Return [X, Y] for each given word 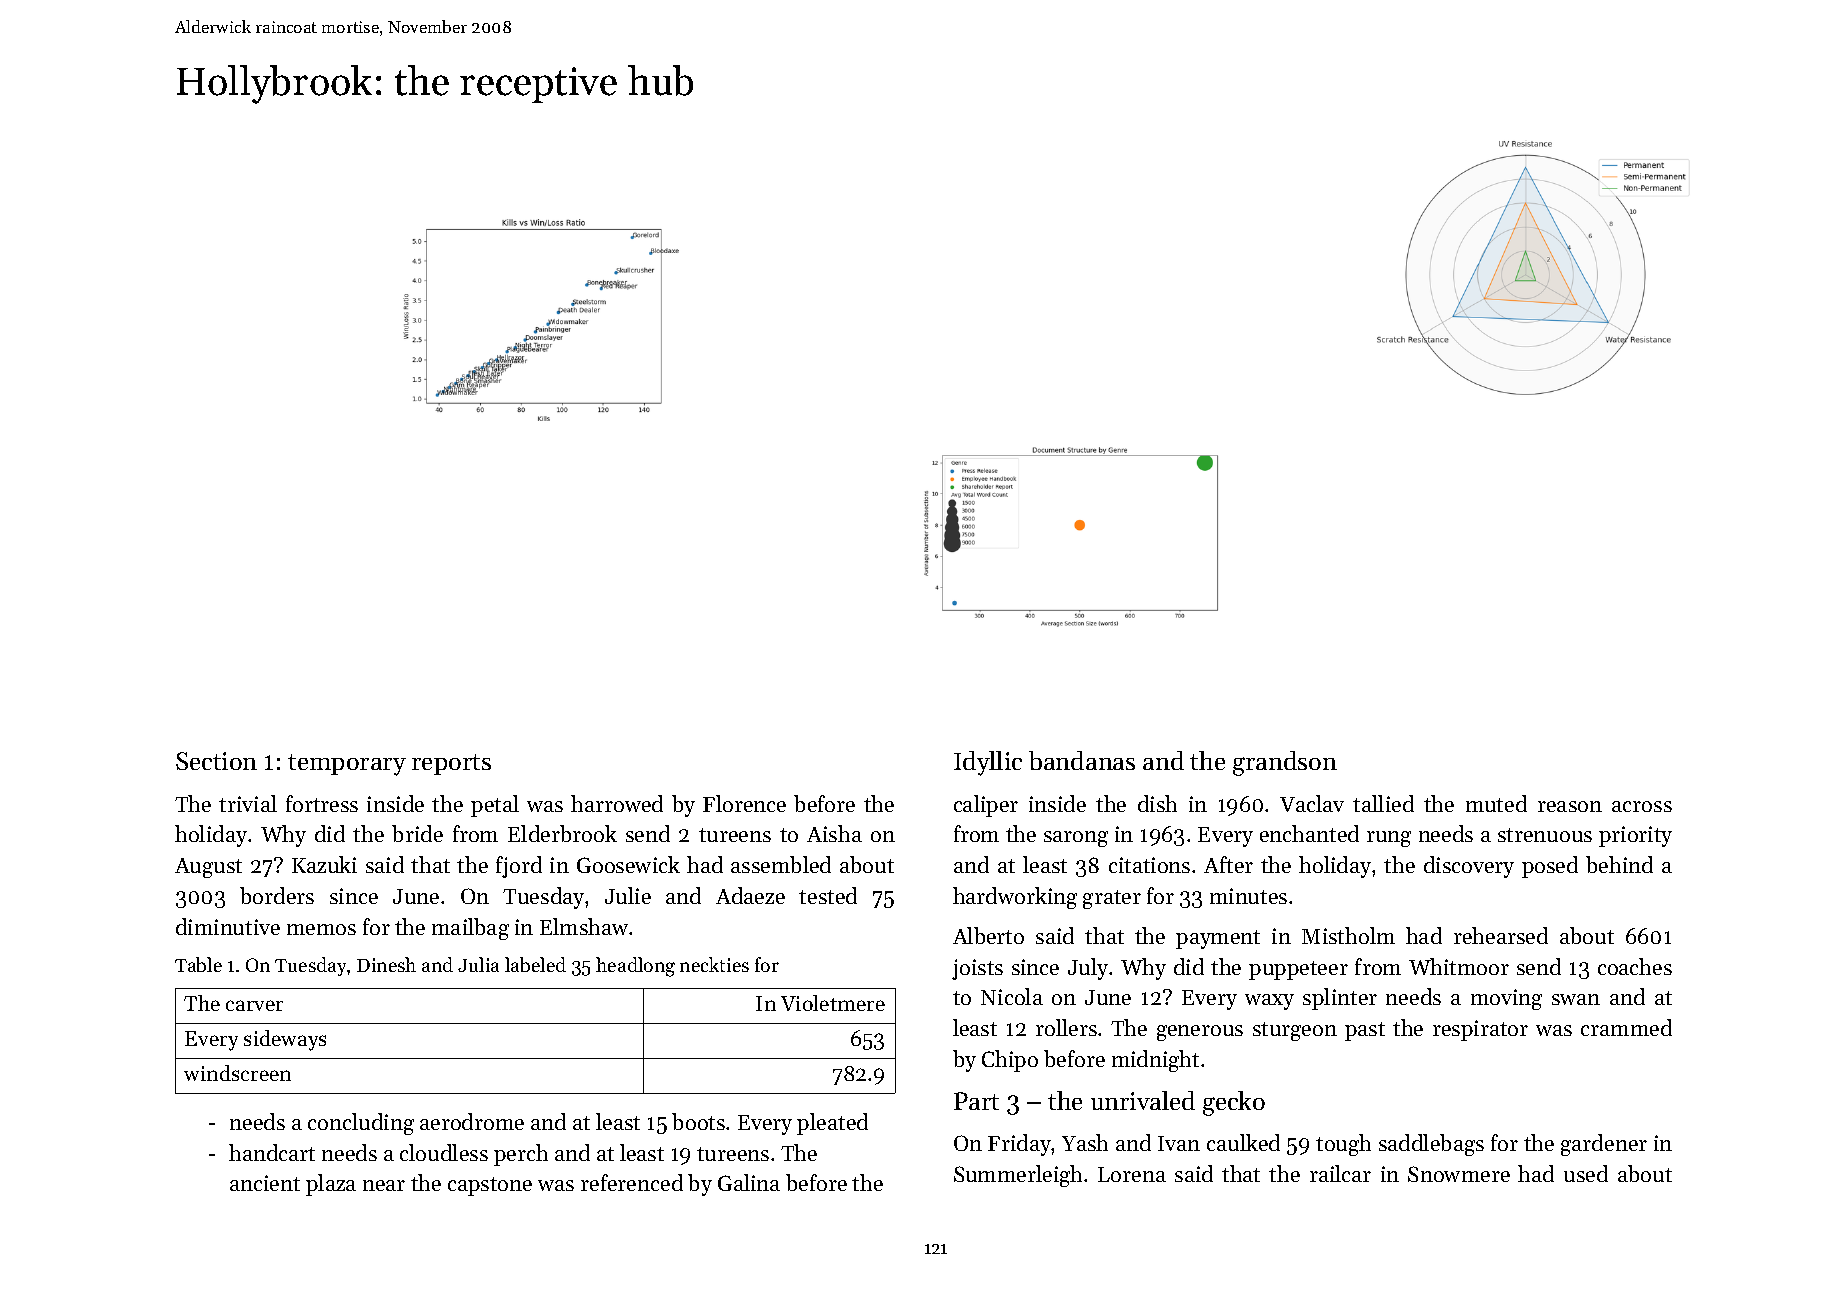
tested [828, 895]
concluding [361, 1124]
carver [254, 1005]
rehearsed [1501, 935]
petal [495, 806]
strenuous [1545, 835]
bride [417, 833]
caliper [986, 806]
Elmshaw [584, 926]
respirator [1480, 1030]
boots [698, 1121]
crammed [1626, 1027]
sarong [1076, 839]
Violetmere [833, 1003]
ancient [265, 1183]
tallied [1383, 803]
